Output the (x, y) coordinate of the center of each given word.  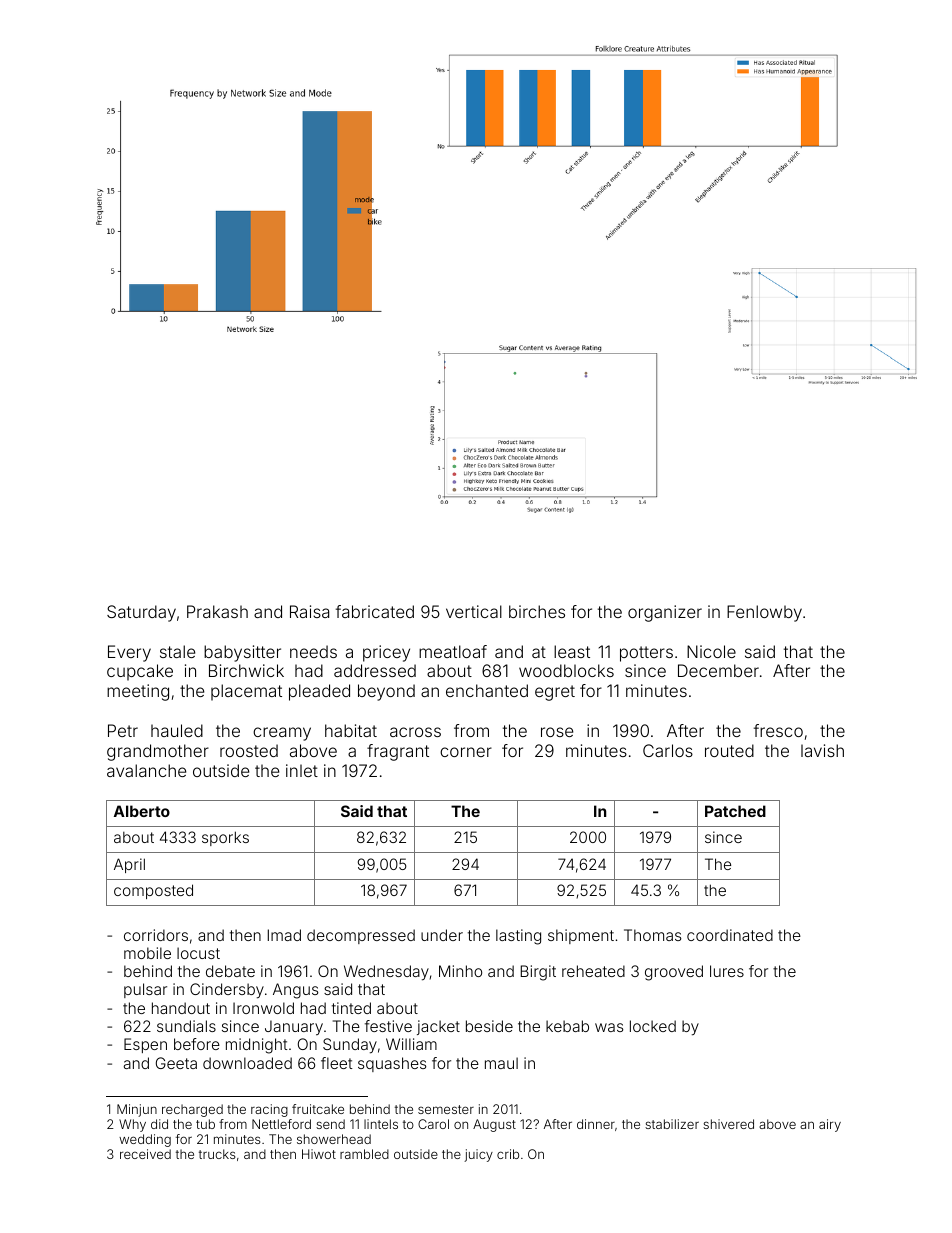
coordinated (730, 935)
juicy (478, 1155)
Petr (123, 730)
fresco (778, 730)
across (415, 732)
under (442, 935)
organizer (665, 613)
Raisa (309, 611)
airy (830, 1125)
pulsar (145, 990)
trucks (217, 1154)
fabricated (375, 611)
